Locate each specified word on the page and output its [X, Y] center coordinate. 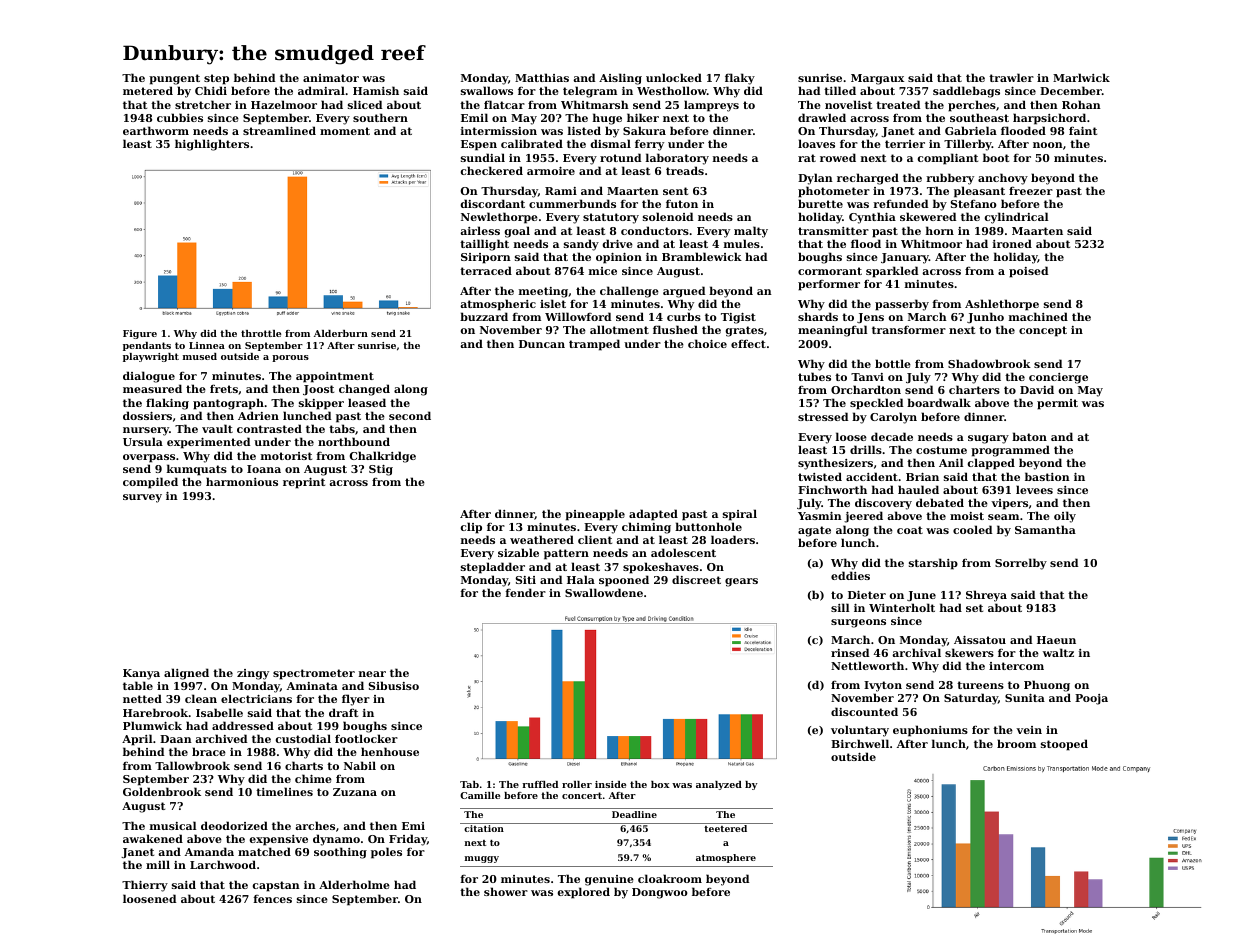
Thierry [145, 886]
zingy [253, 674]
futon [682, 204]
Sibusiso [394, 685]
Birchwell [860, 743]
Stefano [974, 203]
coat [910, 530]
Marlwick [1081, 77]
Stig [381, 470]
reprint [304, 483]
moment [345, 131]
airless [480, 230]
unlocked [674, 77]
